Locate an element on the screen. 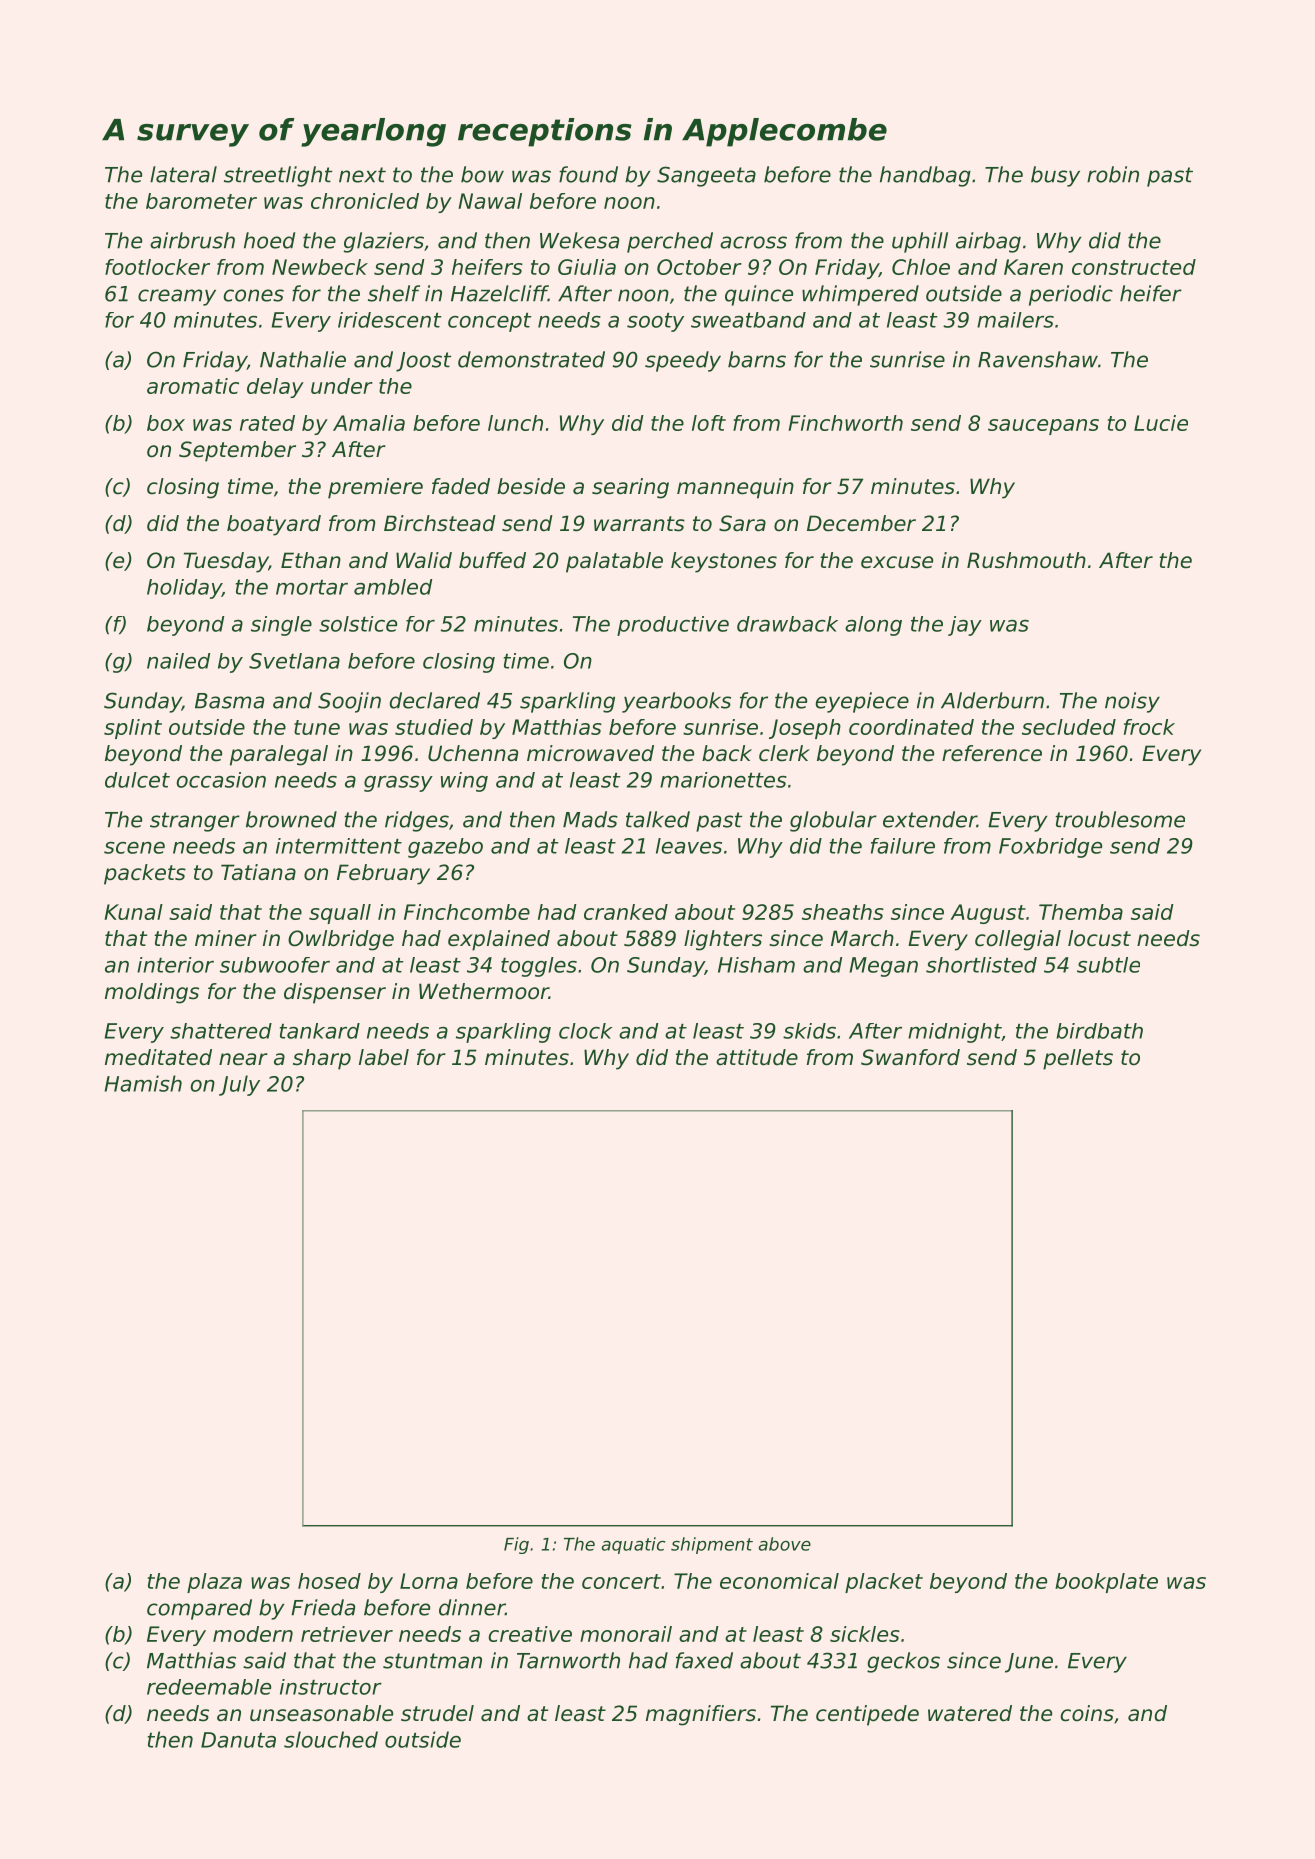 The image size is (1315, 1859). July is located at coordinates (239, 1085).
